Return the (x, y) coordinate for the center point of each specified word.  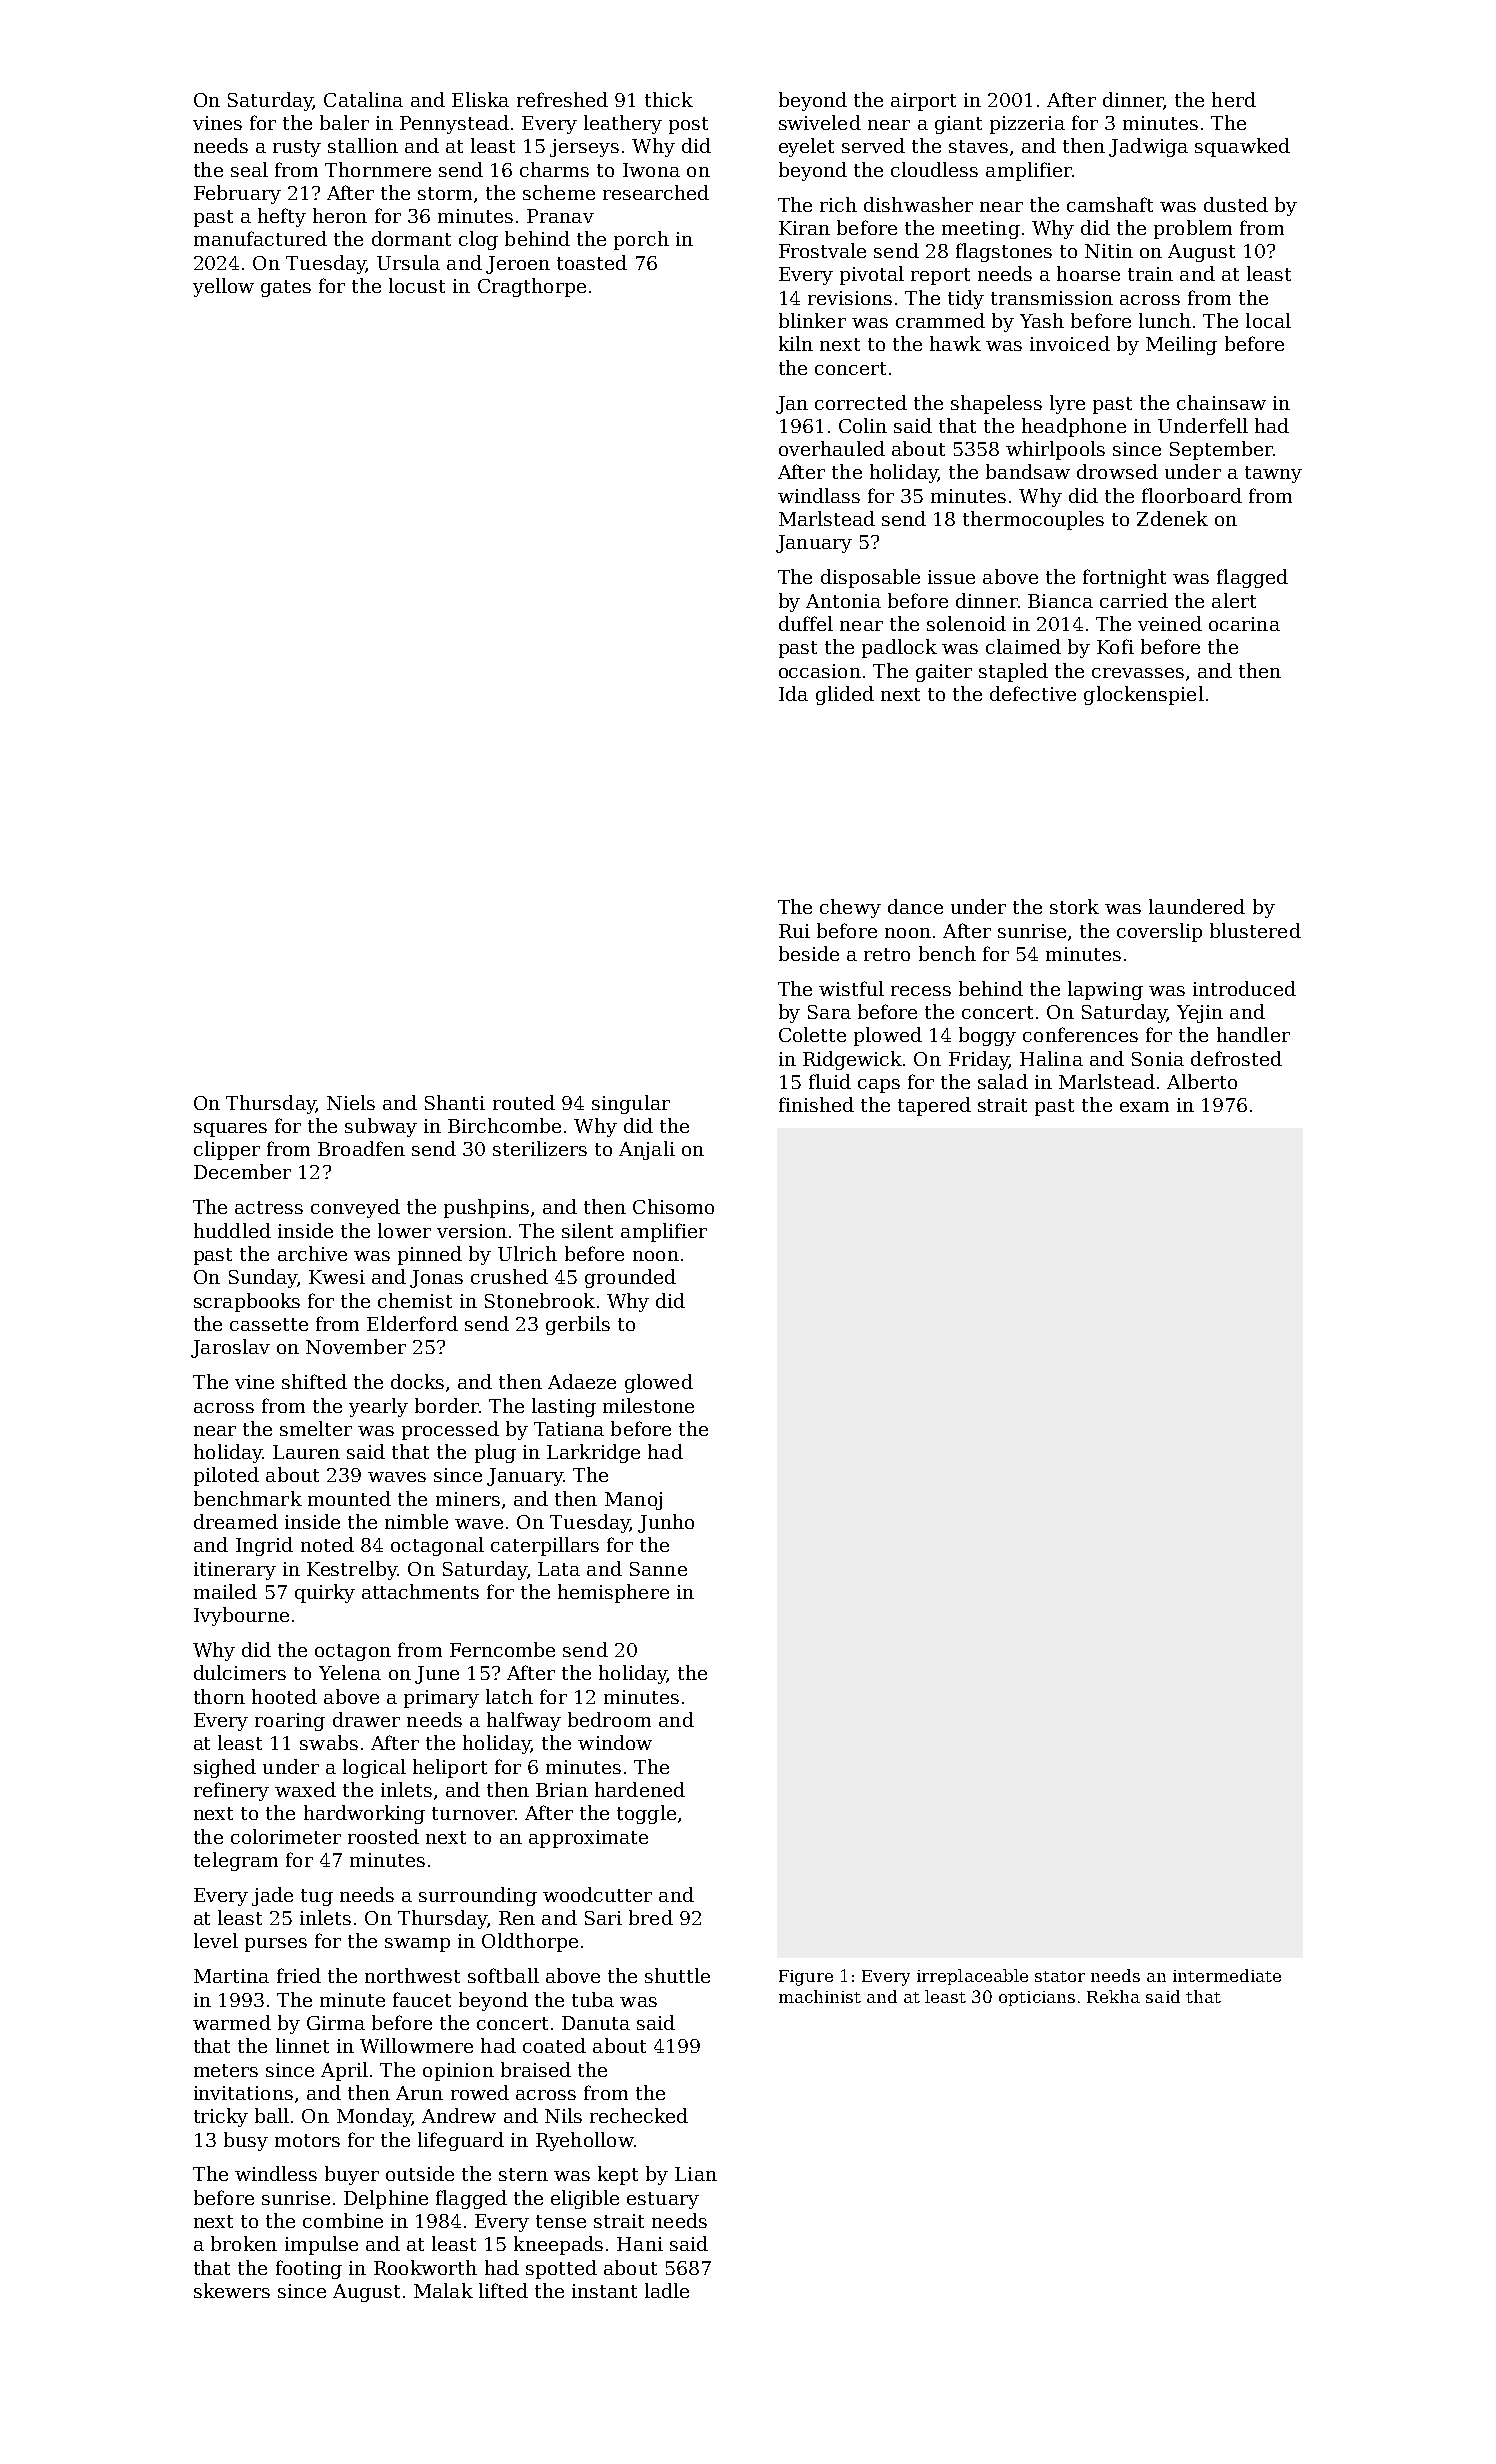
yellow (223, 287)
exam (1144, 1107)
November (356, 1346)
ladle (667, 2290)
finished (816, 1104)
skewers (232, 2290)
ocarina (1244, 624)
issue (951, 577)
